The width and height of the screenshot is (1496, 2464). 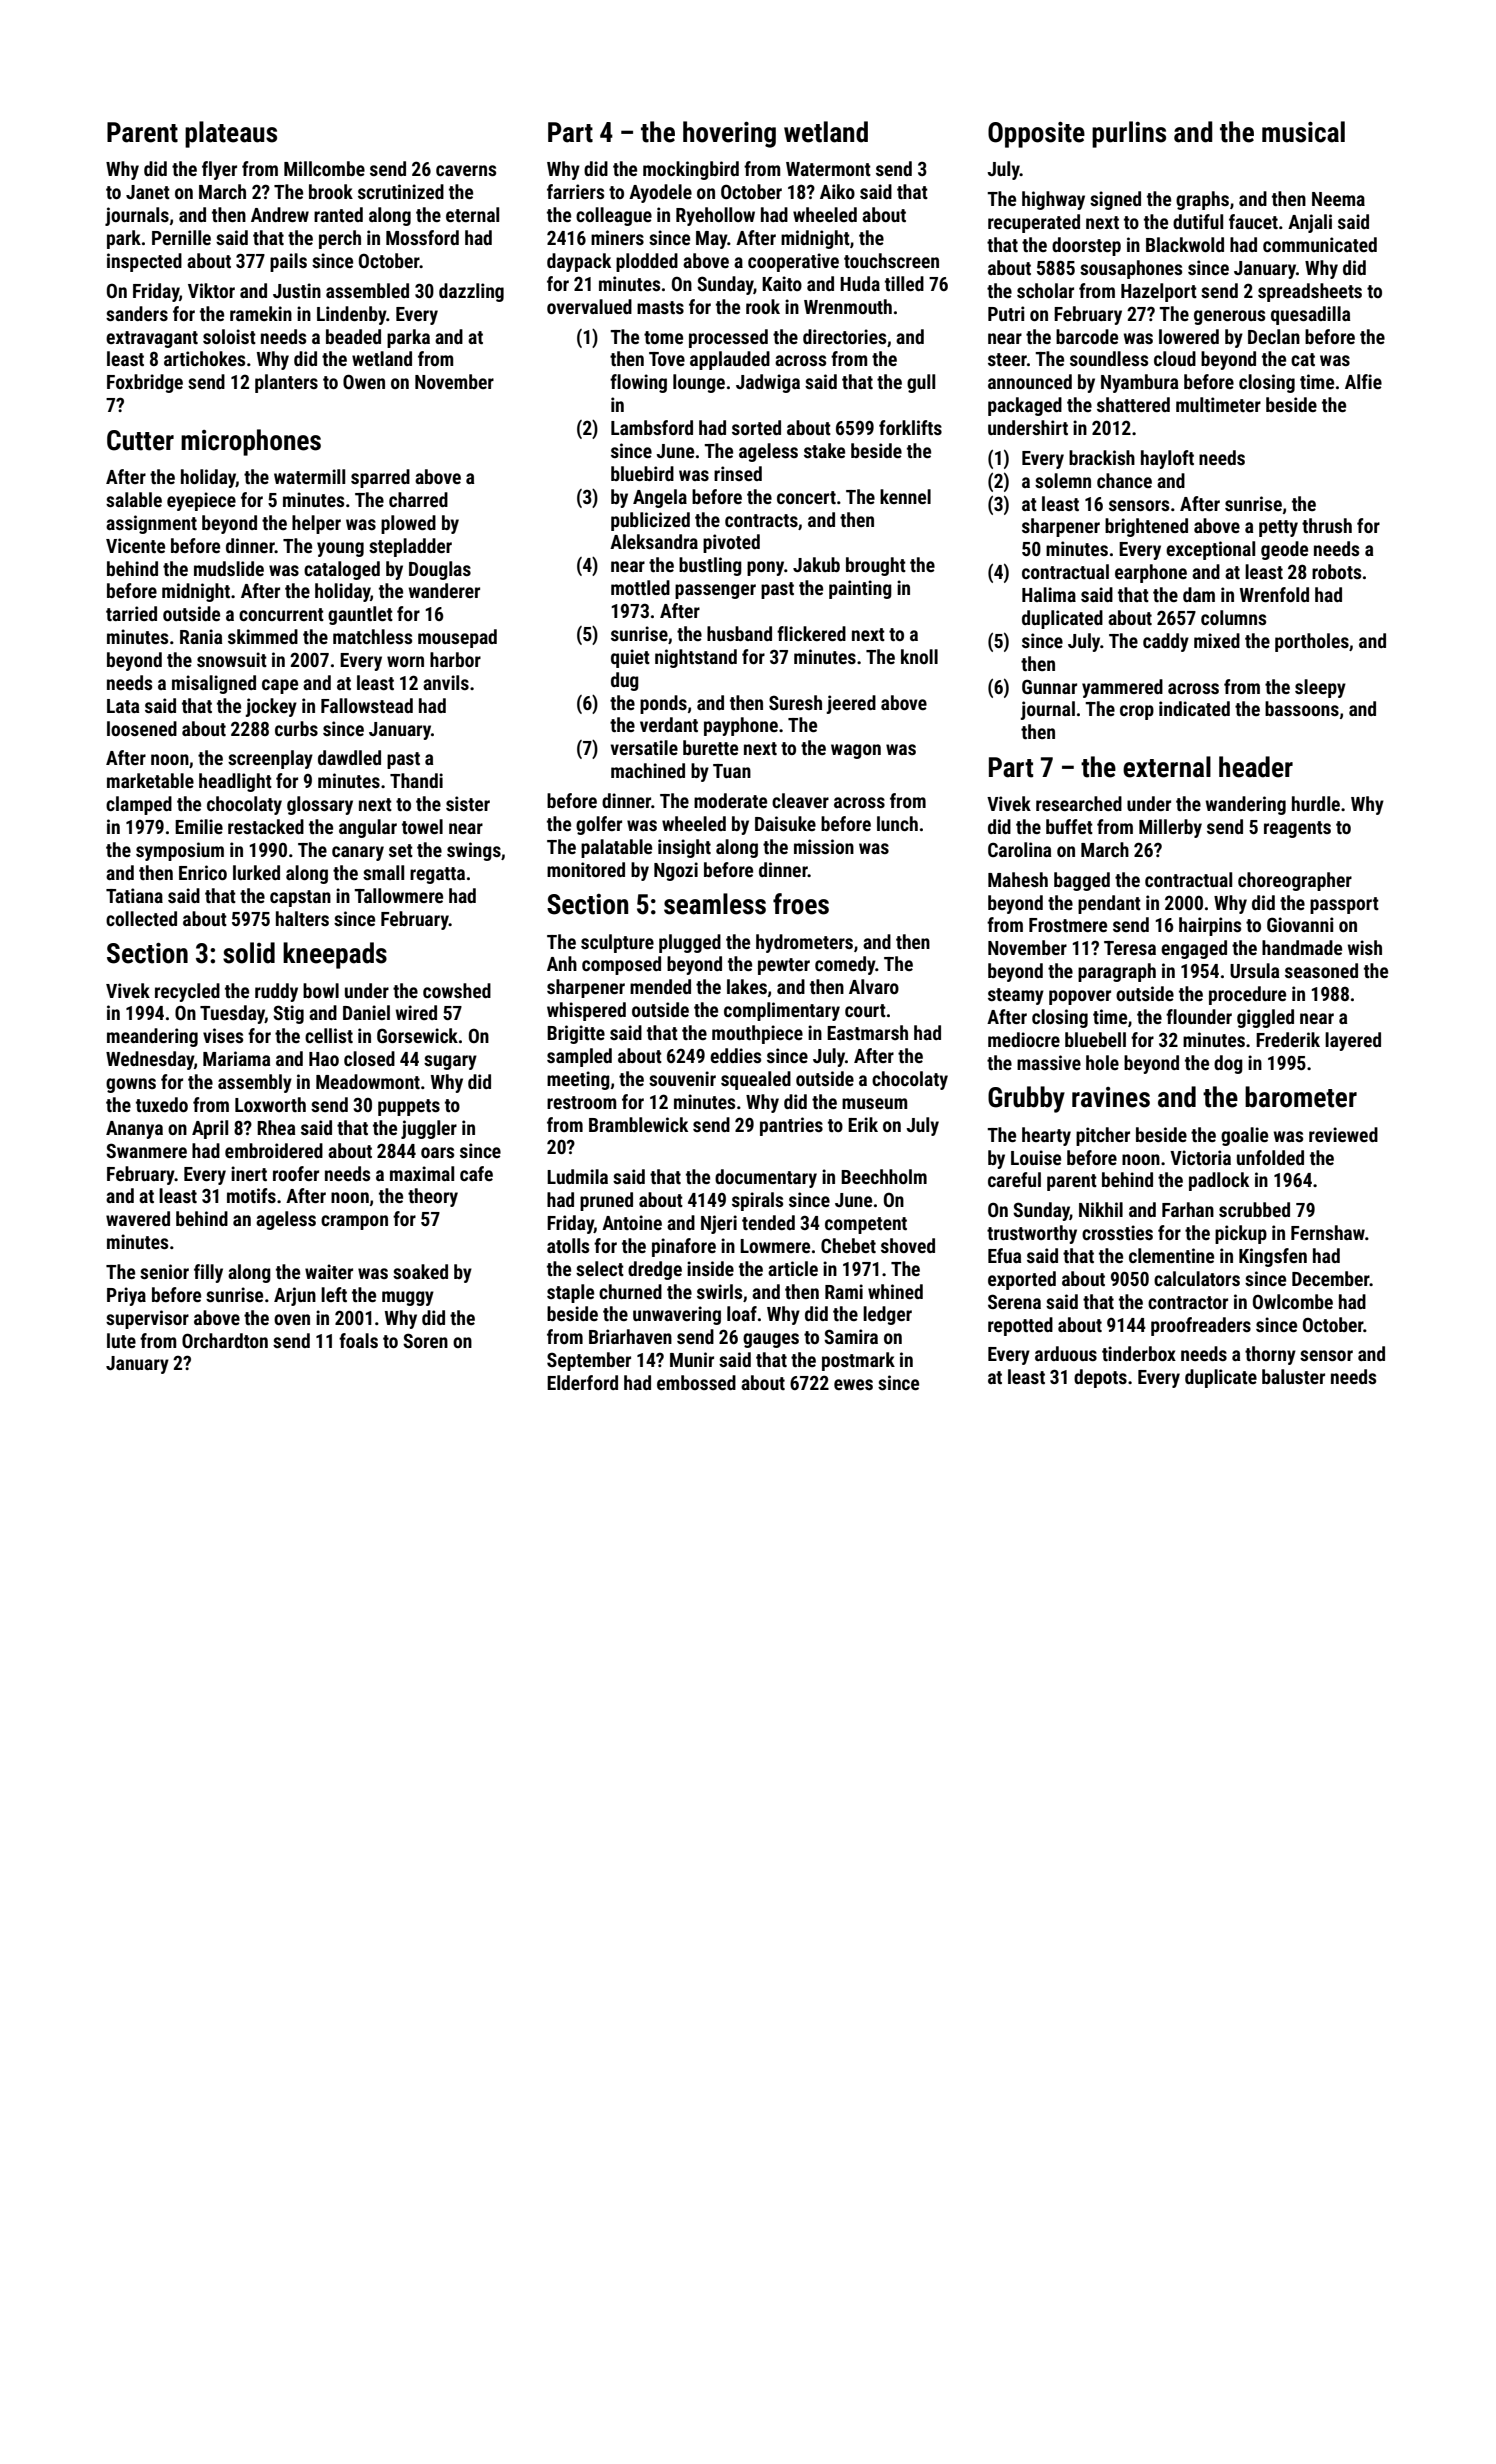 What do you see at coordinates (1036, 135) in the screenshot?
I see `Opposite` at bounding box center [1036, 135].
